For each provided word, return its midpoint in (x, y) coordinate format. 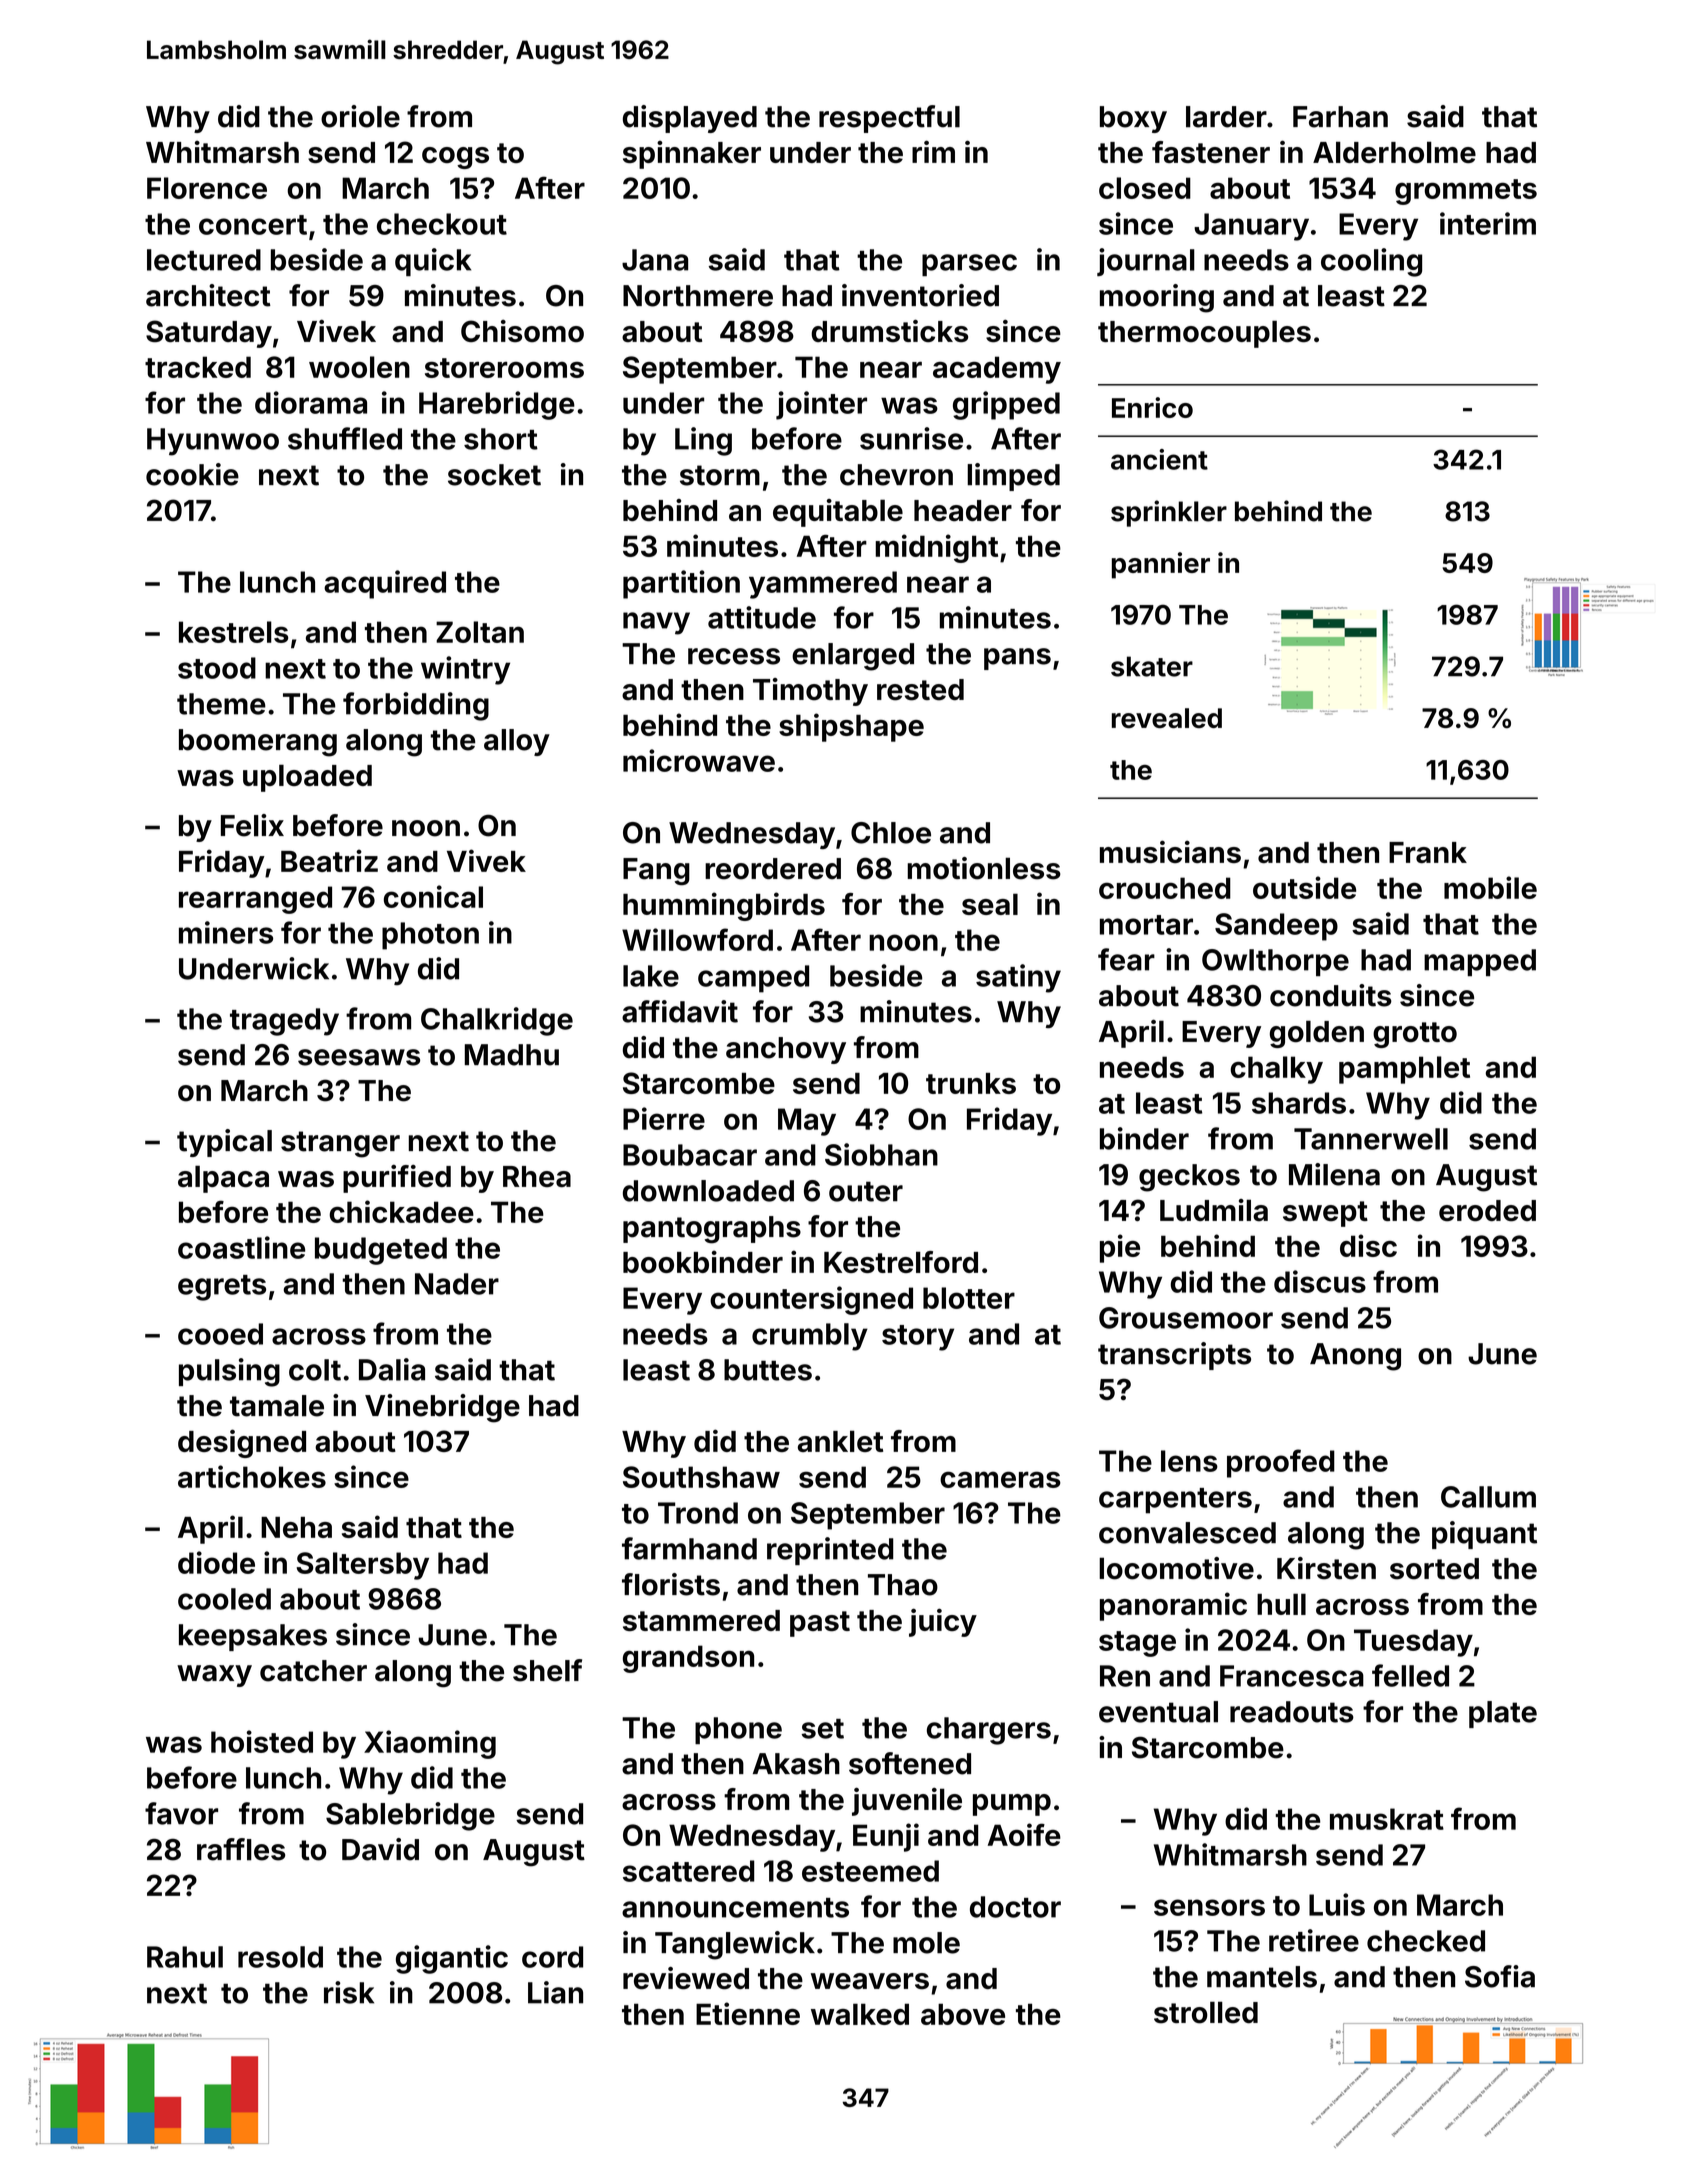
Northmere (698, 296)
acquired (385, 584)
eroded (1487, 1211)
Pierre (664, 1118)
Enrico (1152, 407)
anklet (840, 1441)
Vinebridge (442, 1408)
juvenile (907, 1802)
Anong (1355, 1357)
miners (226, 932)
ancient (1159, 459)
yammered (823, 585)
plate (1503, 1714)
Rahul (185, 1957)
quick (433, 262)
